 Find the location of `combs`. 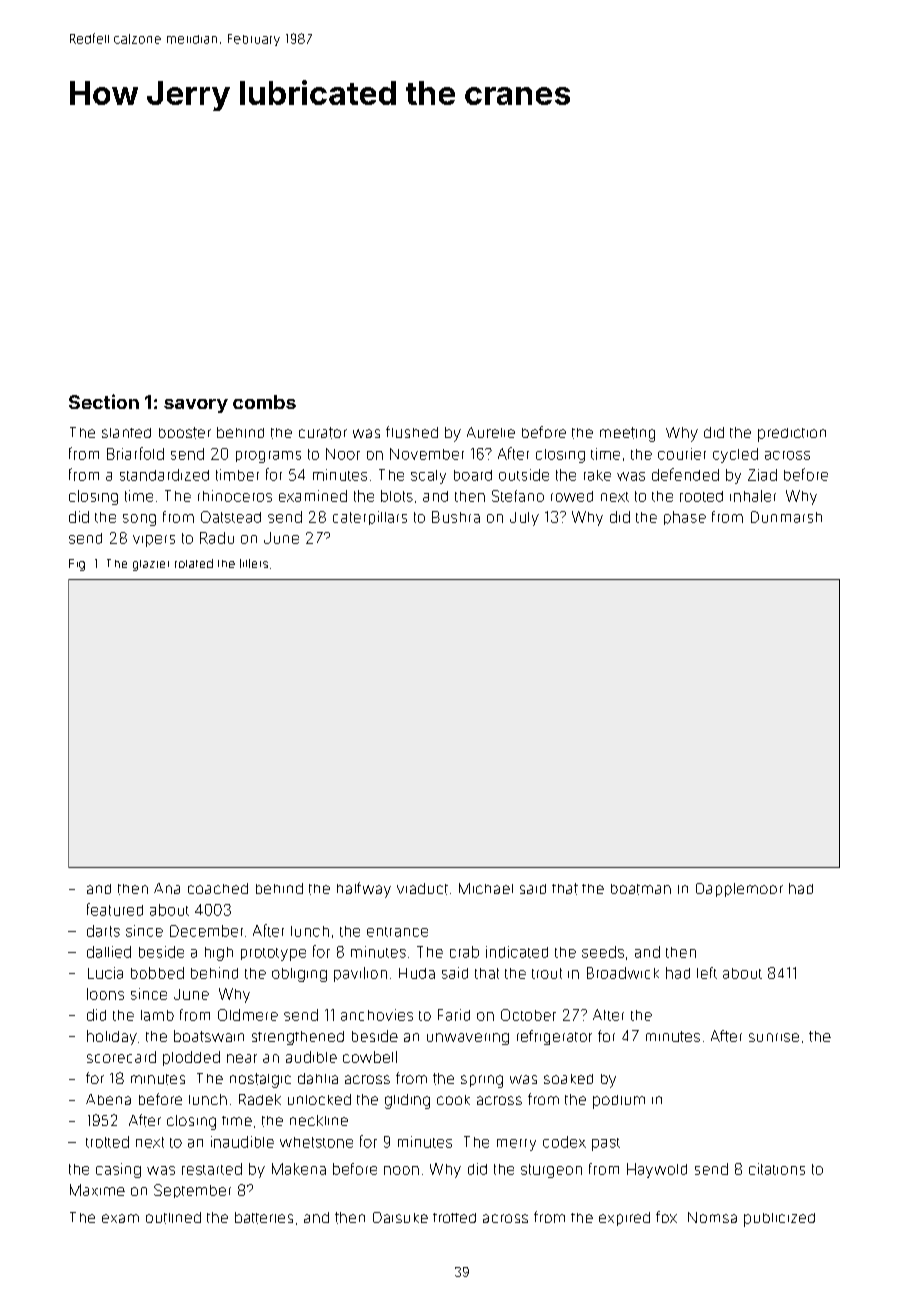

combs is located at coordinates (264, 402).
